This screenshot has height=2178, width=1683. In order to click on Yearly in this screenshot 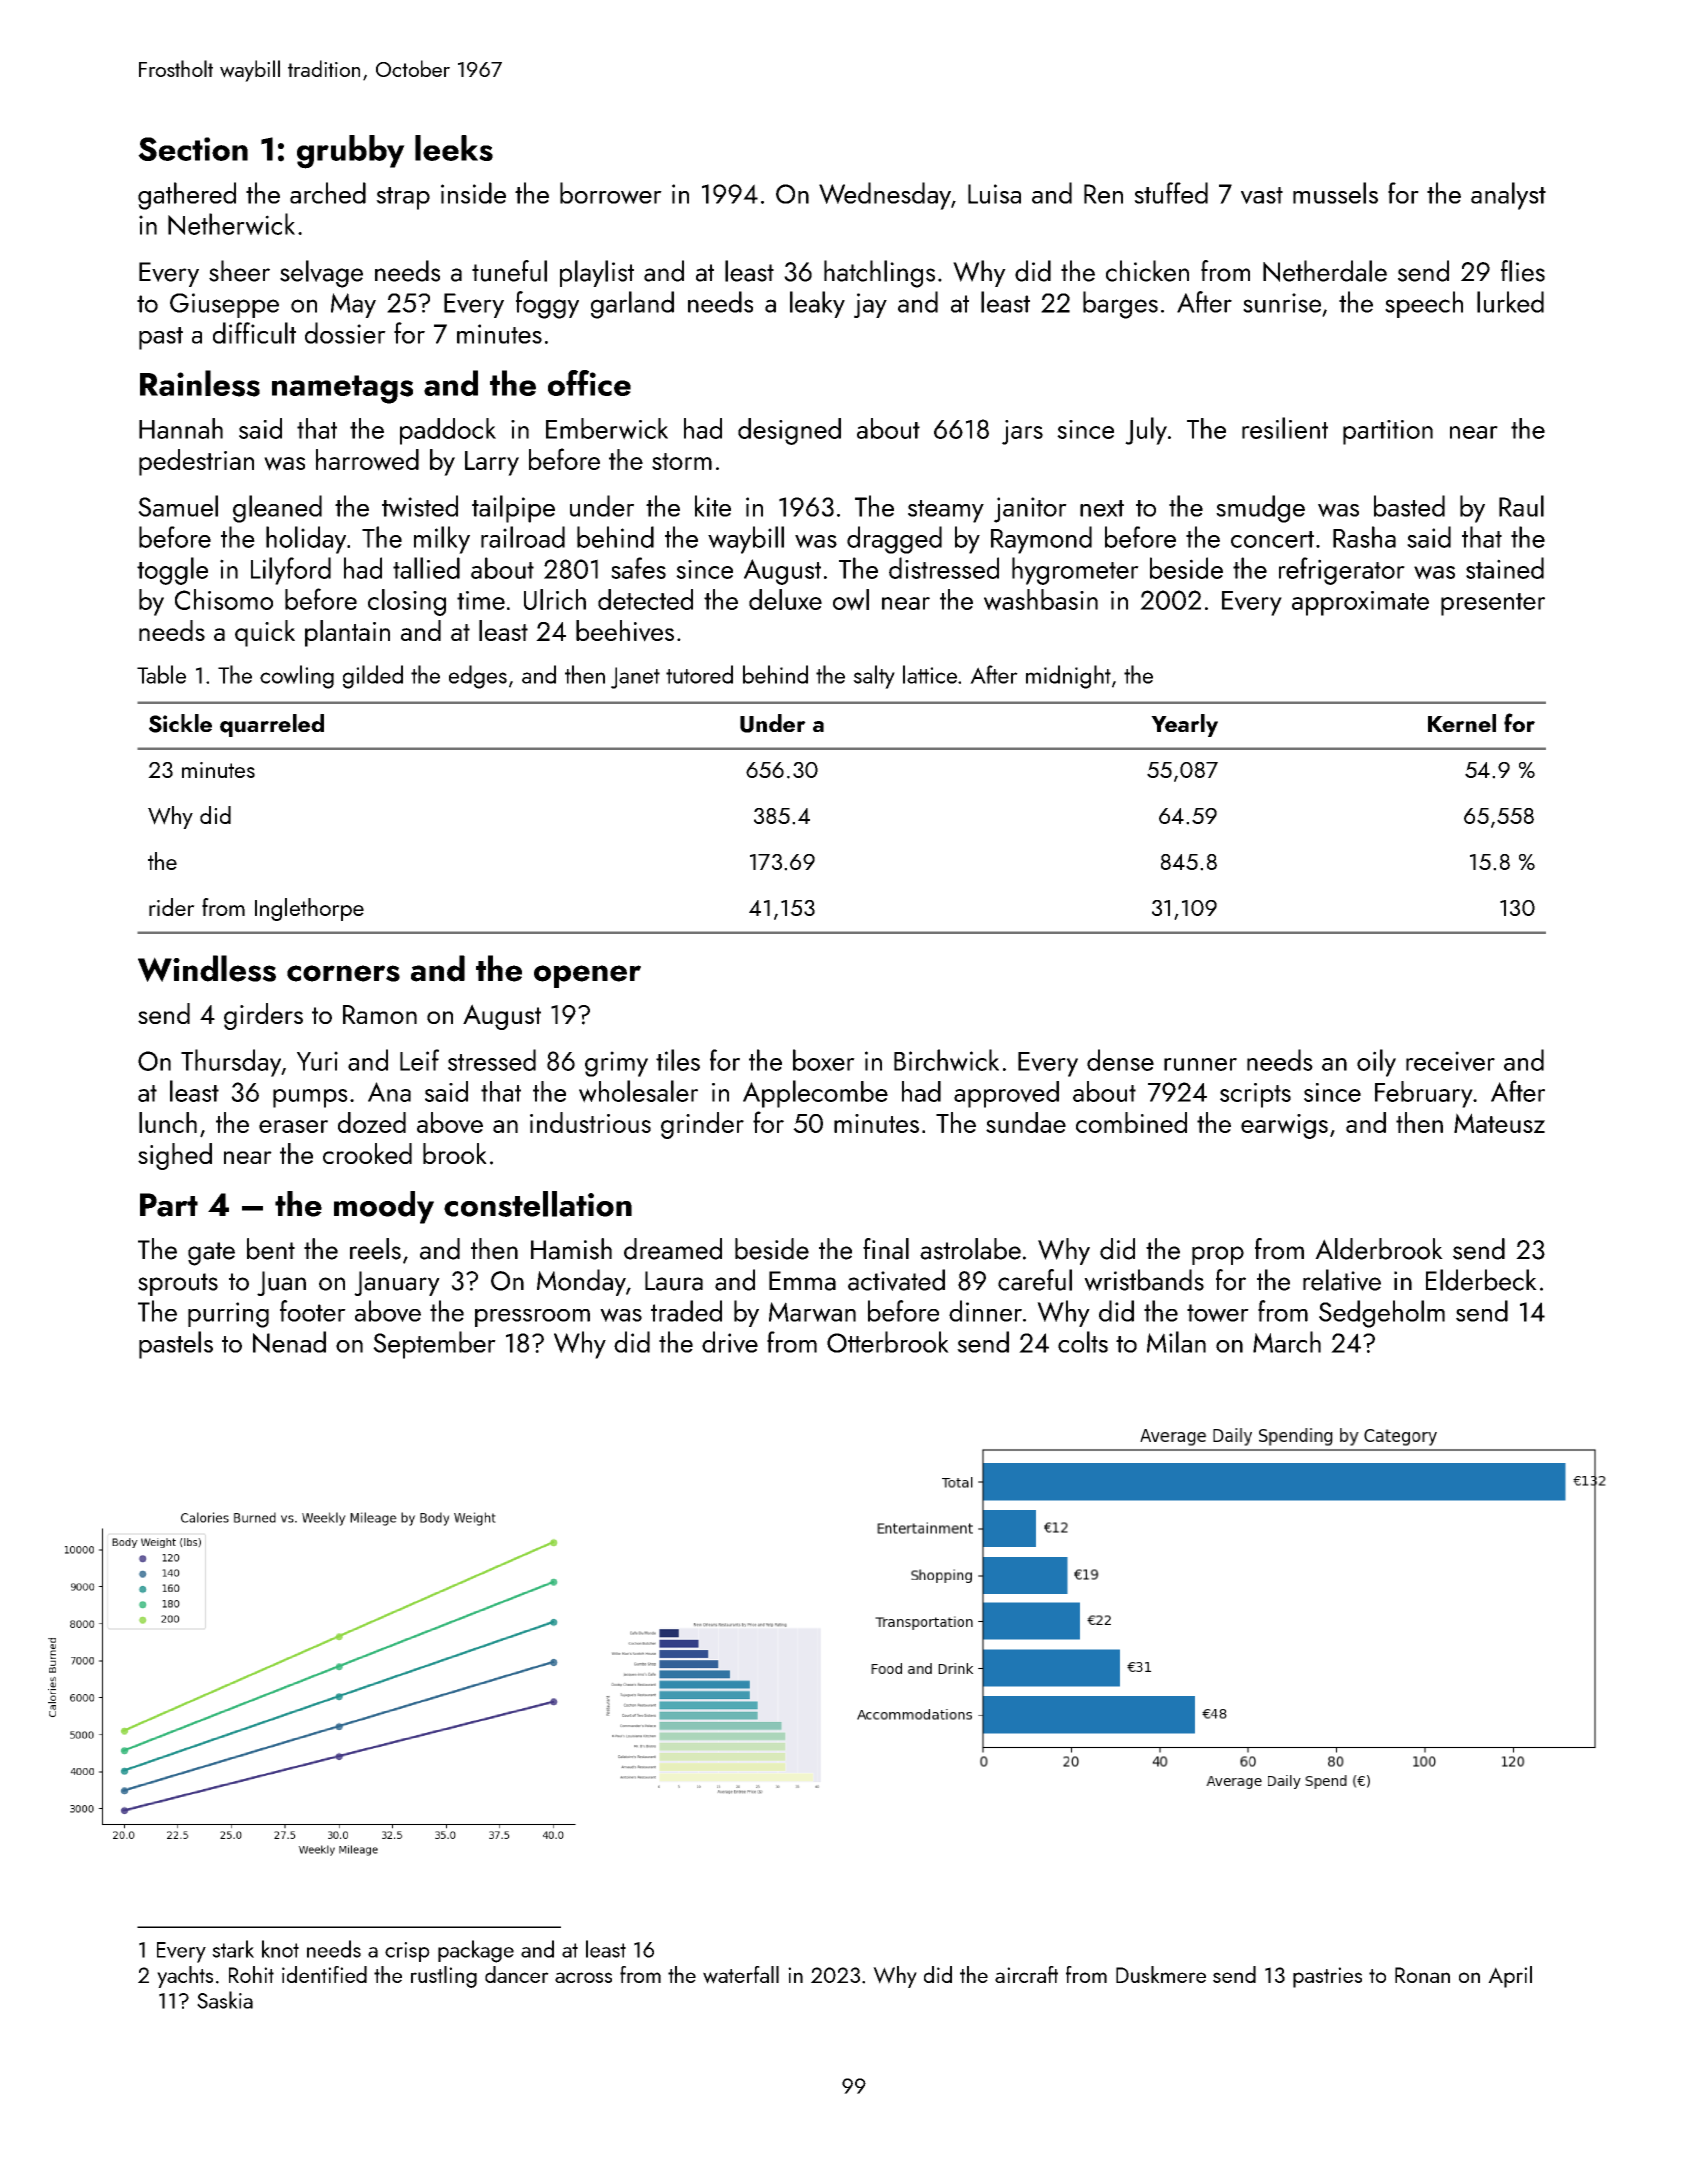, I will do `click(1184, 725)`.
